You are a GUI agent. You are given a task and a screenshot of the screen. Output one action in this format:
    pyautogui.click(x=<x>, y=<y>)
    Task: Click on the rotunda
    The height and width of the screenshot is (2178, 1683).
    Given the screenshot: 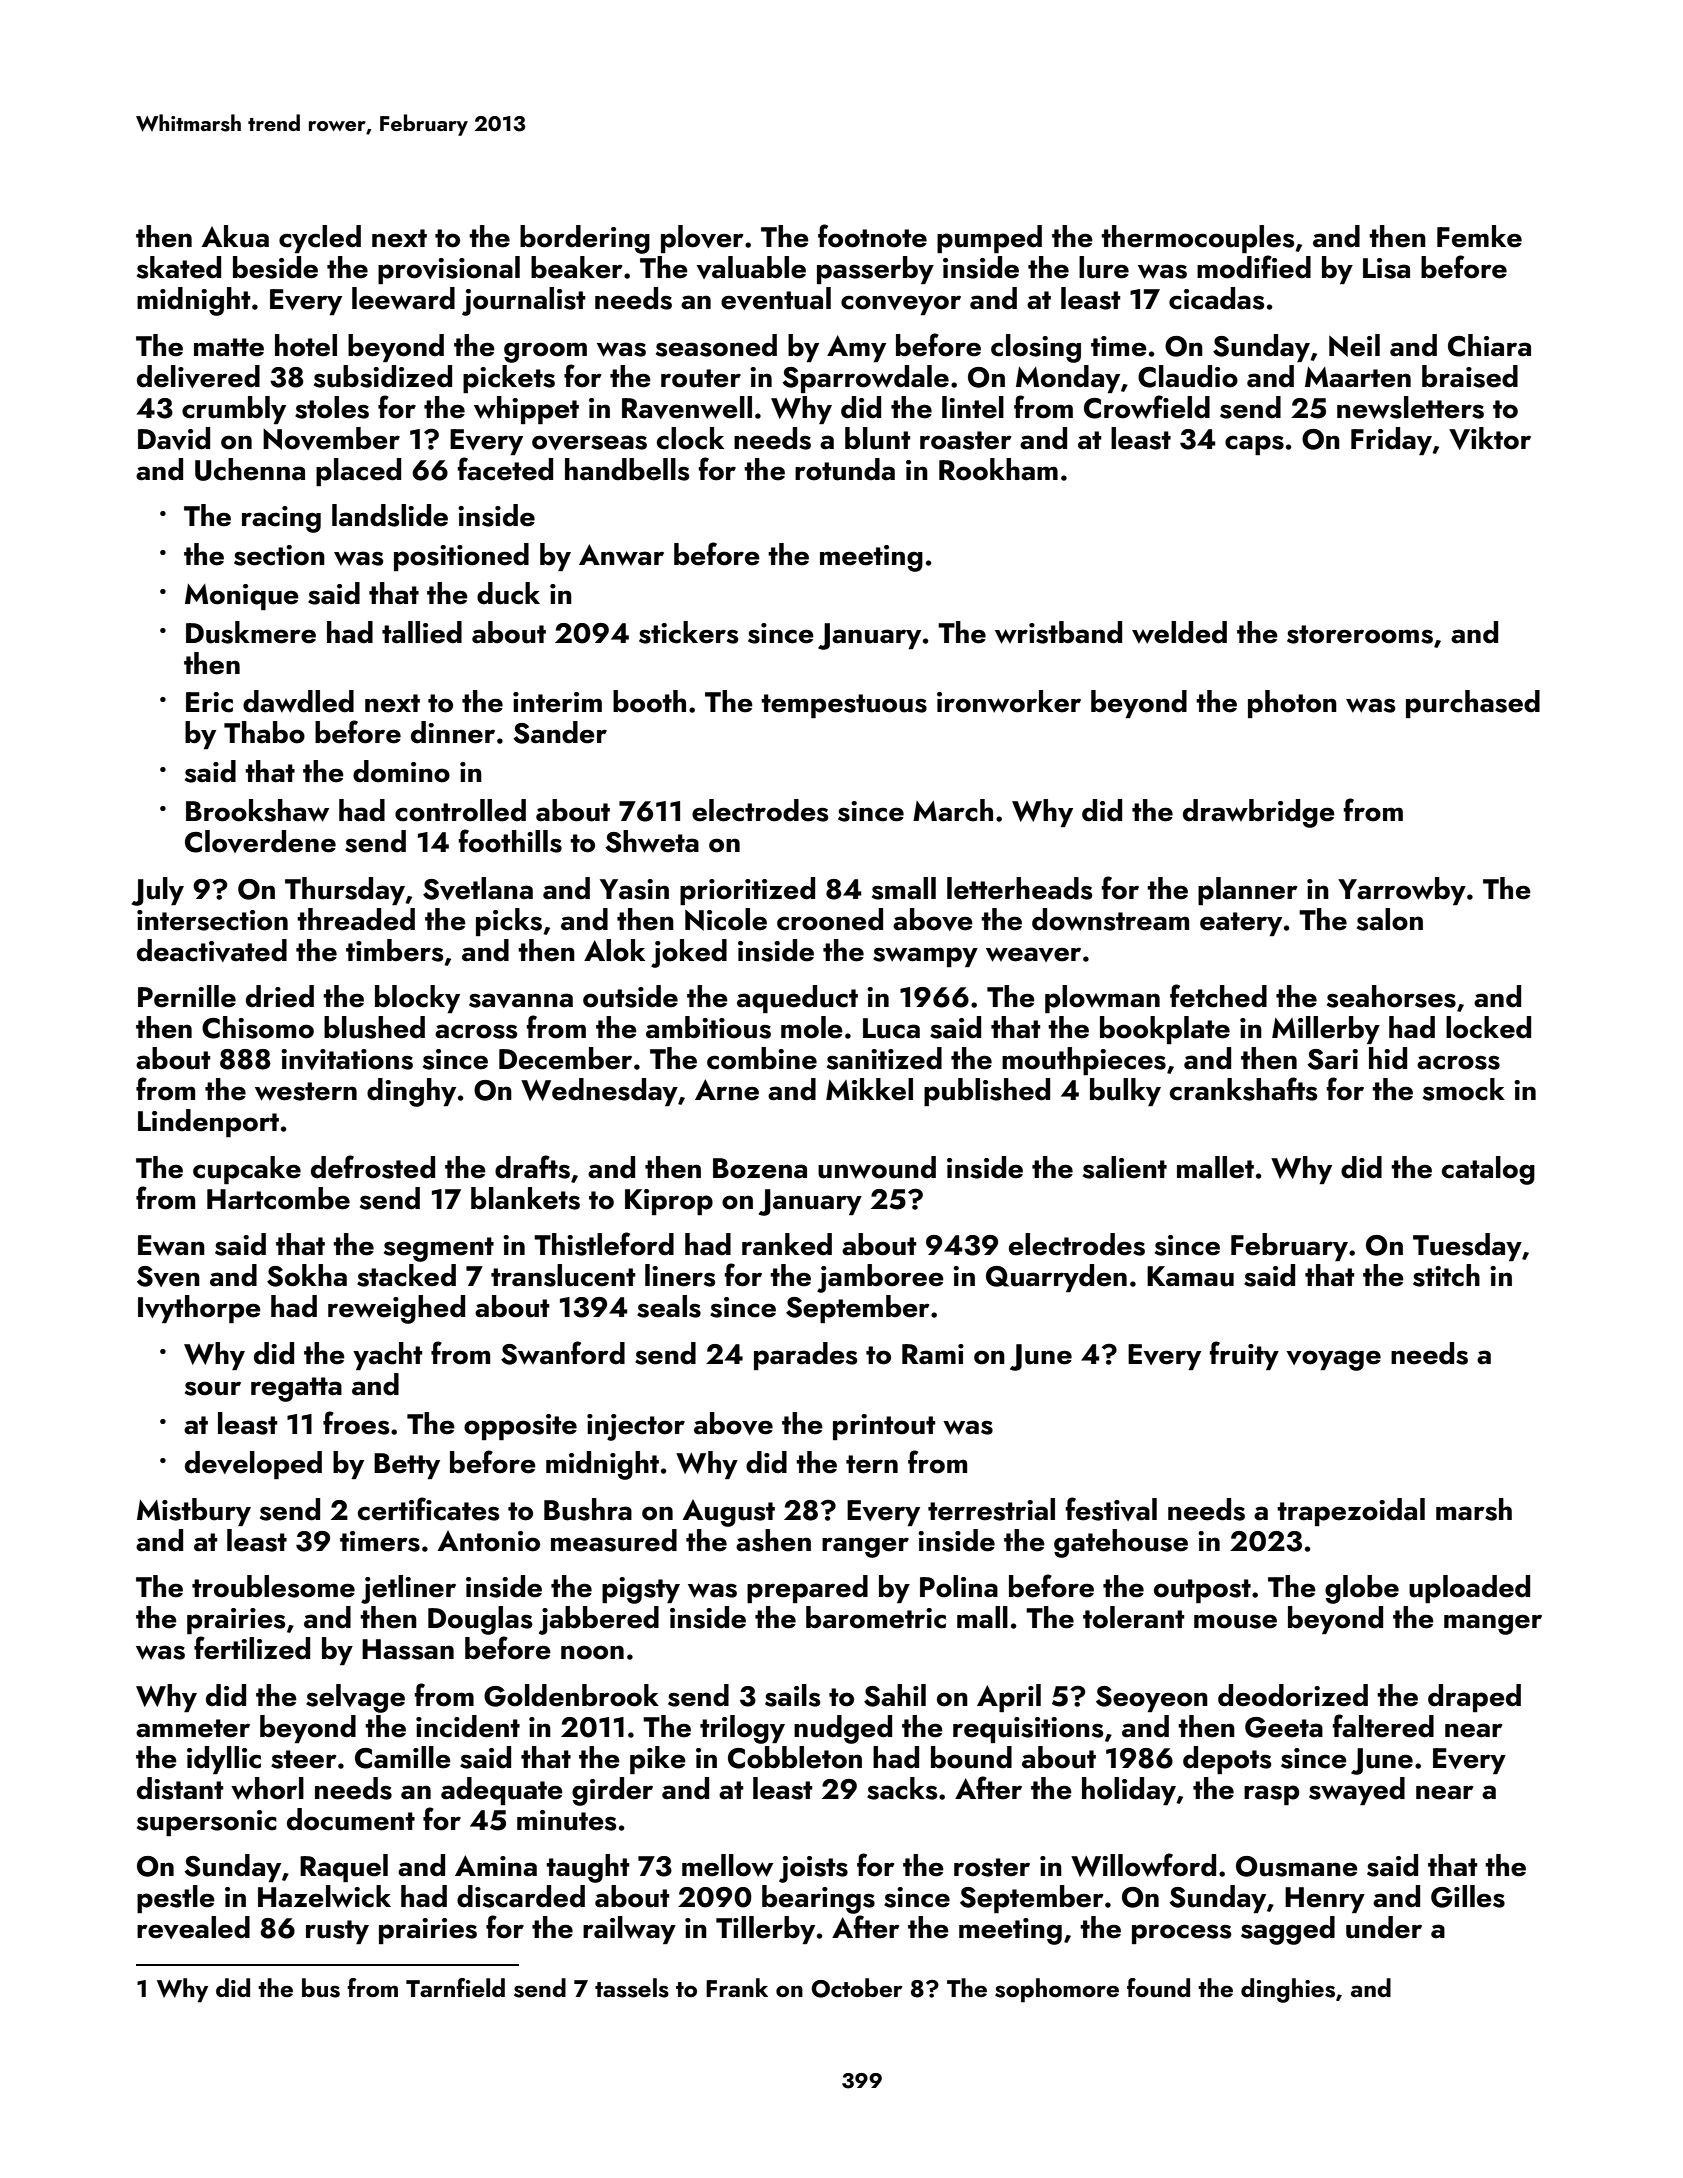 What is the action you would take?
    pyautogui.click(x=845, y=469)
